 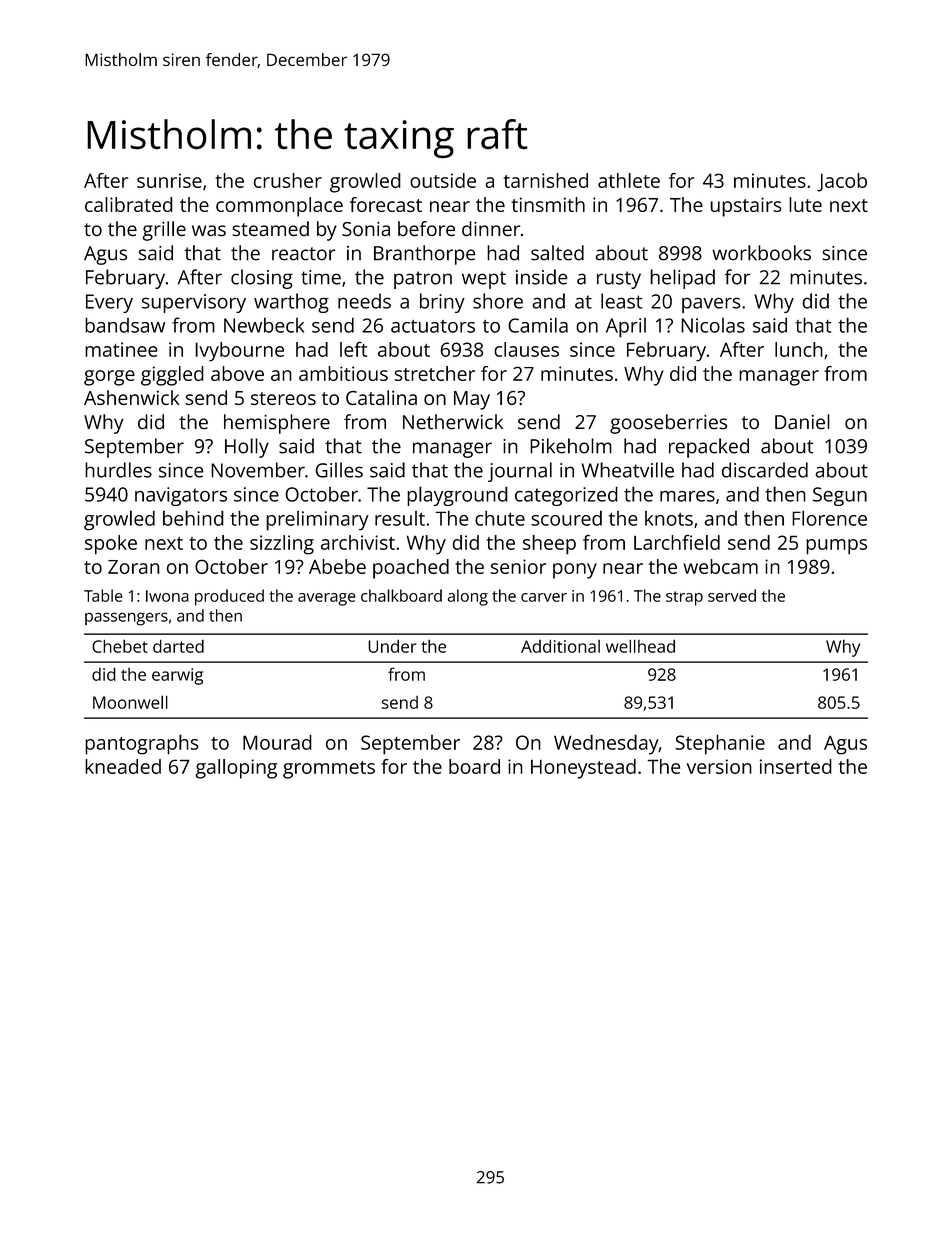 What do you see at coordinates (270, 229) in the screenshot?
I see `steamed` at bounding box center [270, 229].
